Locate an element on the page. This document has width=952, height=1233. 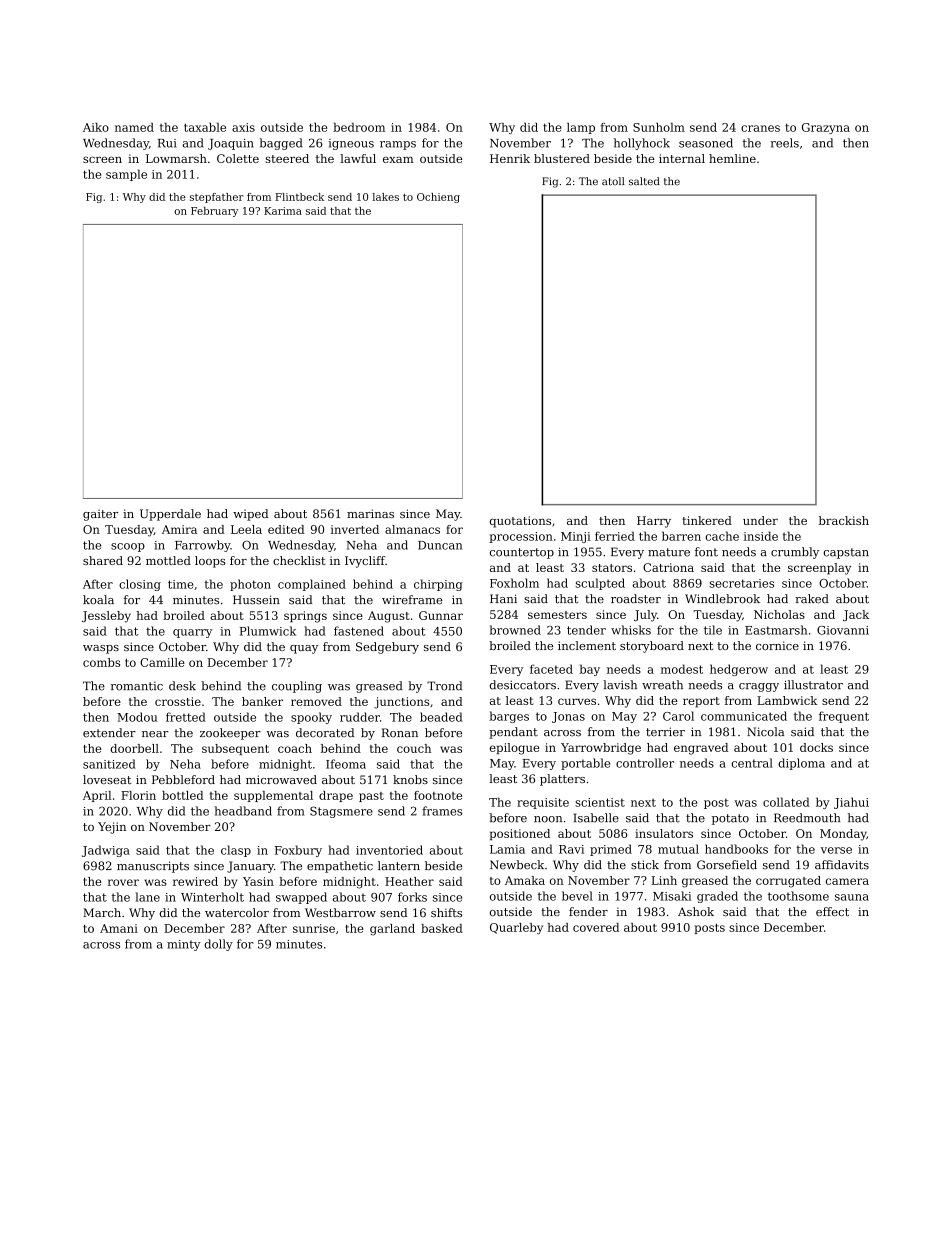
dolly is located at coordinates (218, 945).
